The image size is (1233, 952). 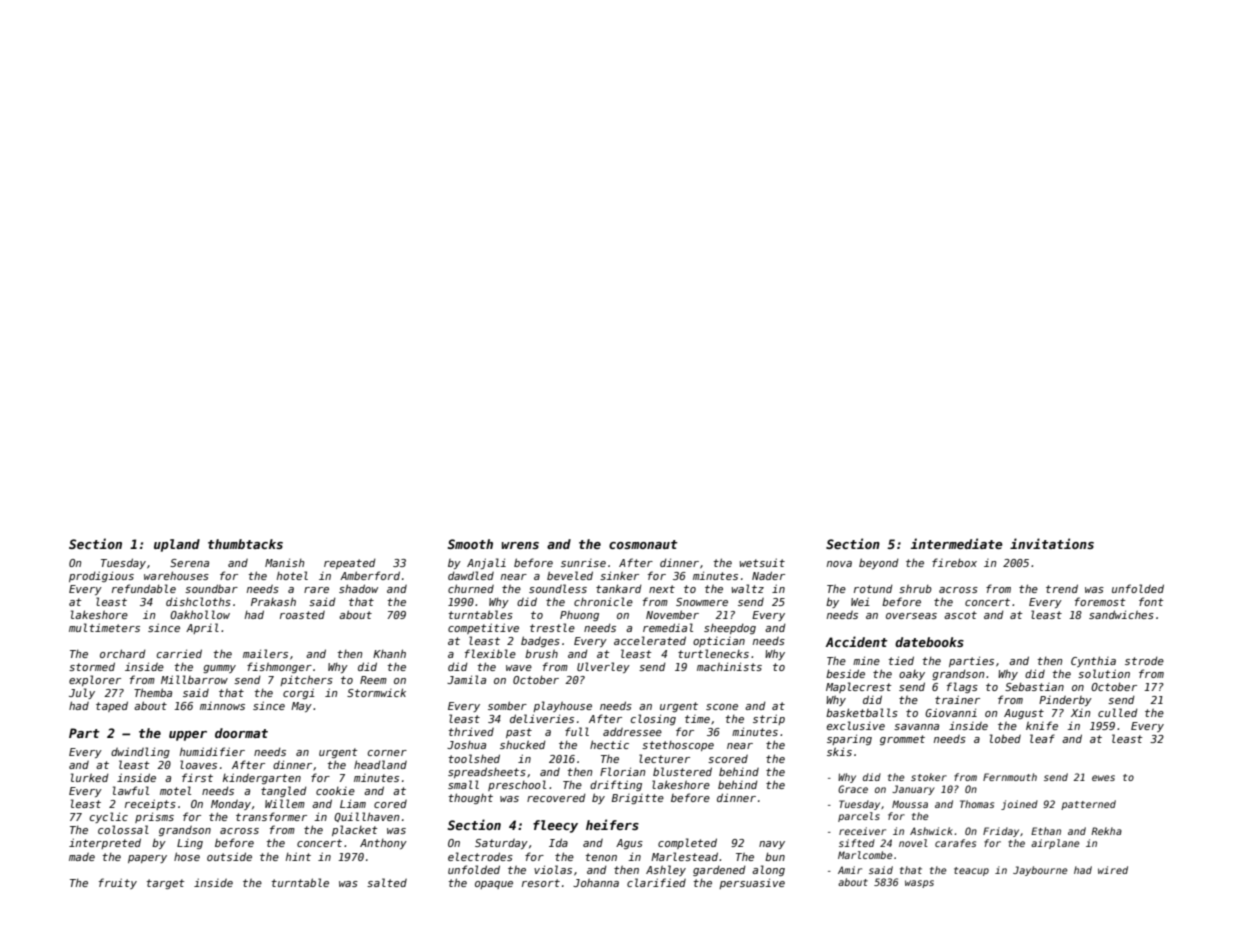 I want to click on salted, so click(x=387, y=882).
